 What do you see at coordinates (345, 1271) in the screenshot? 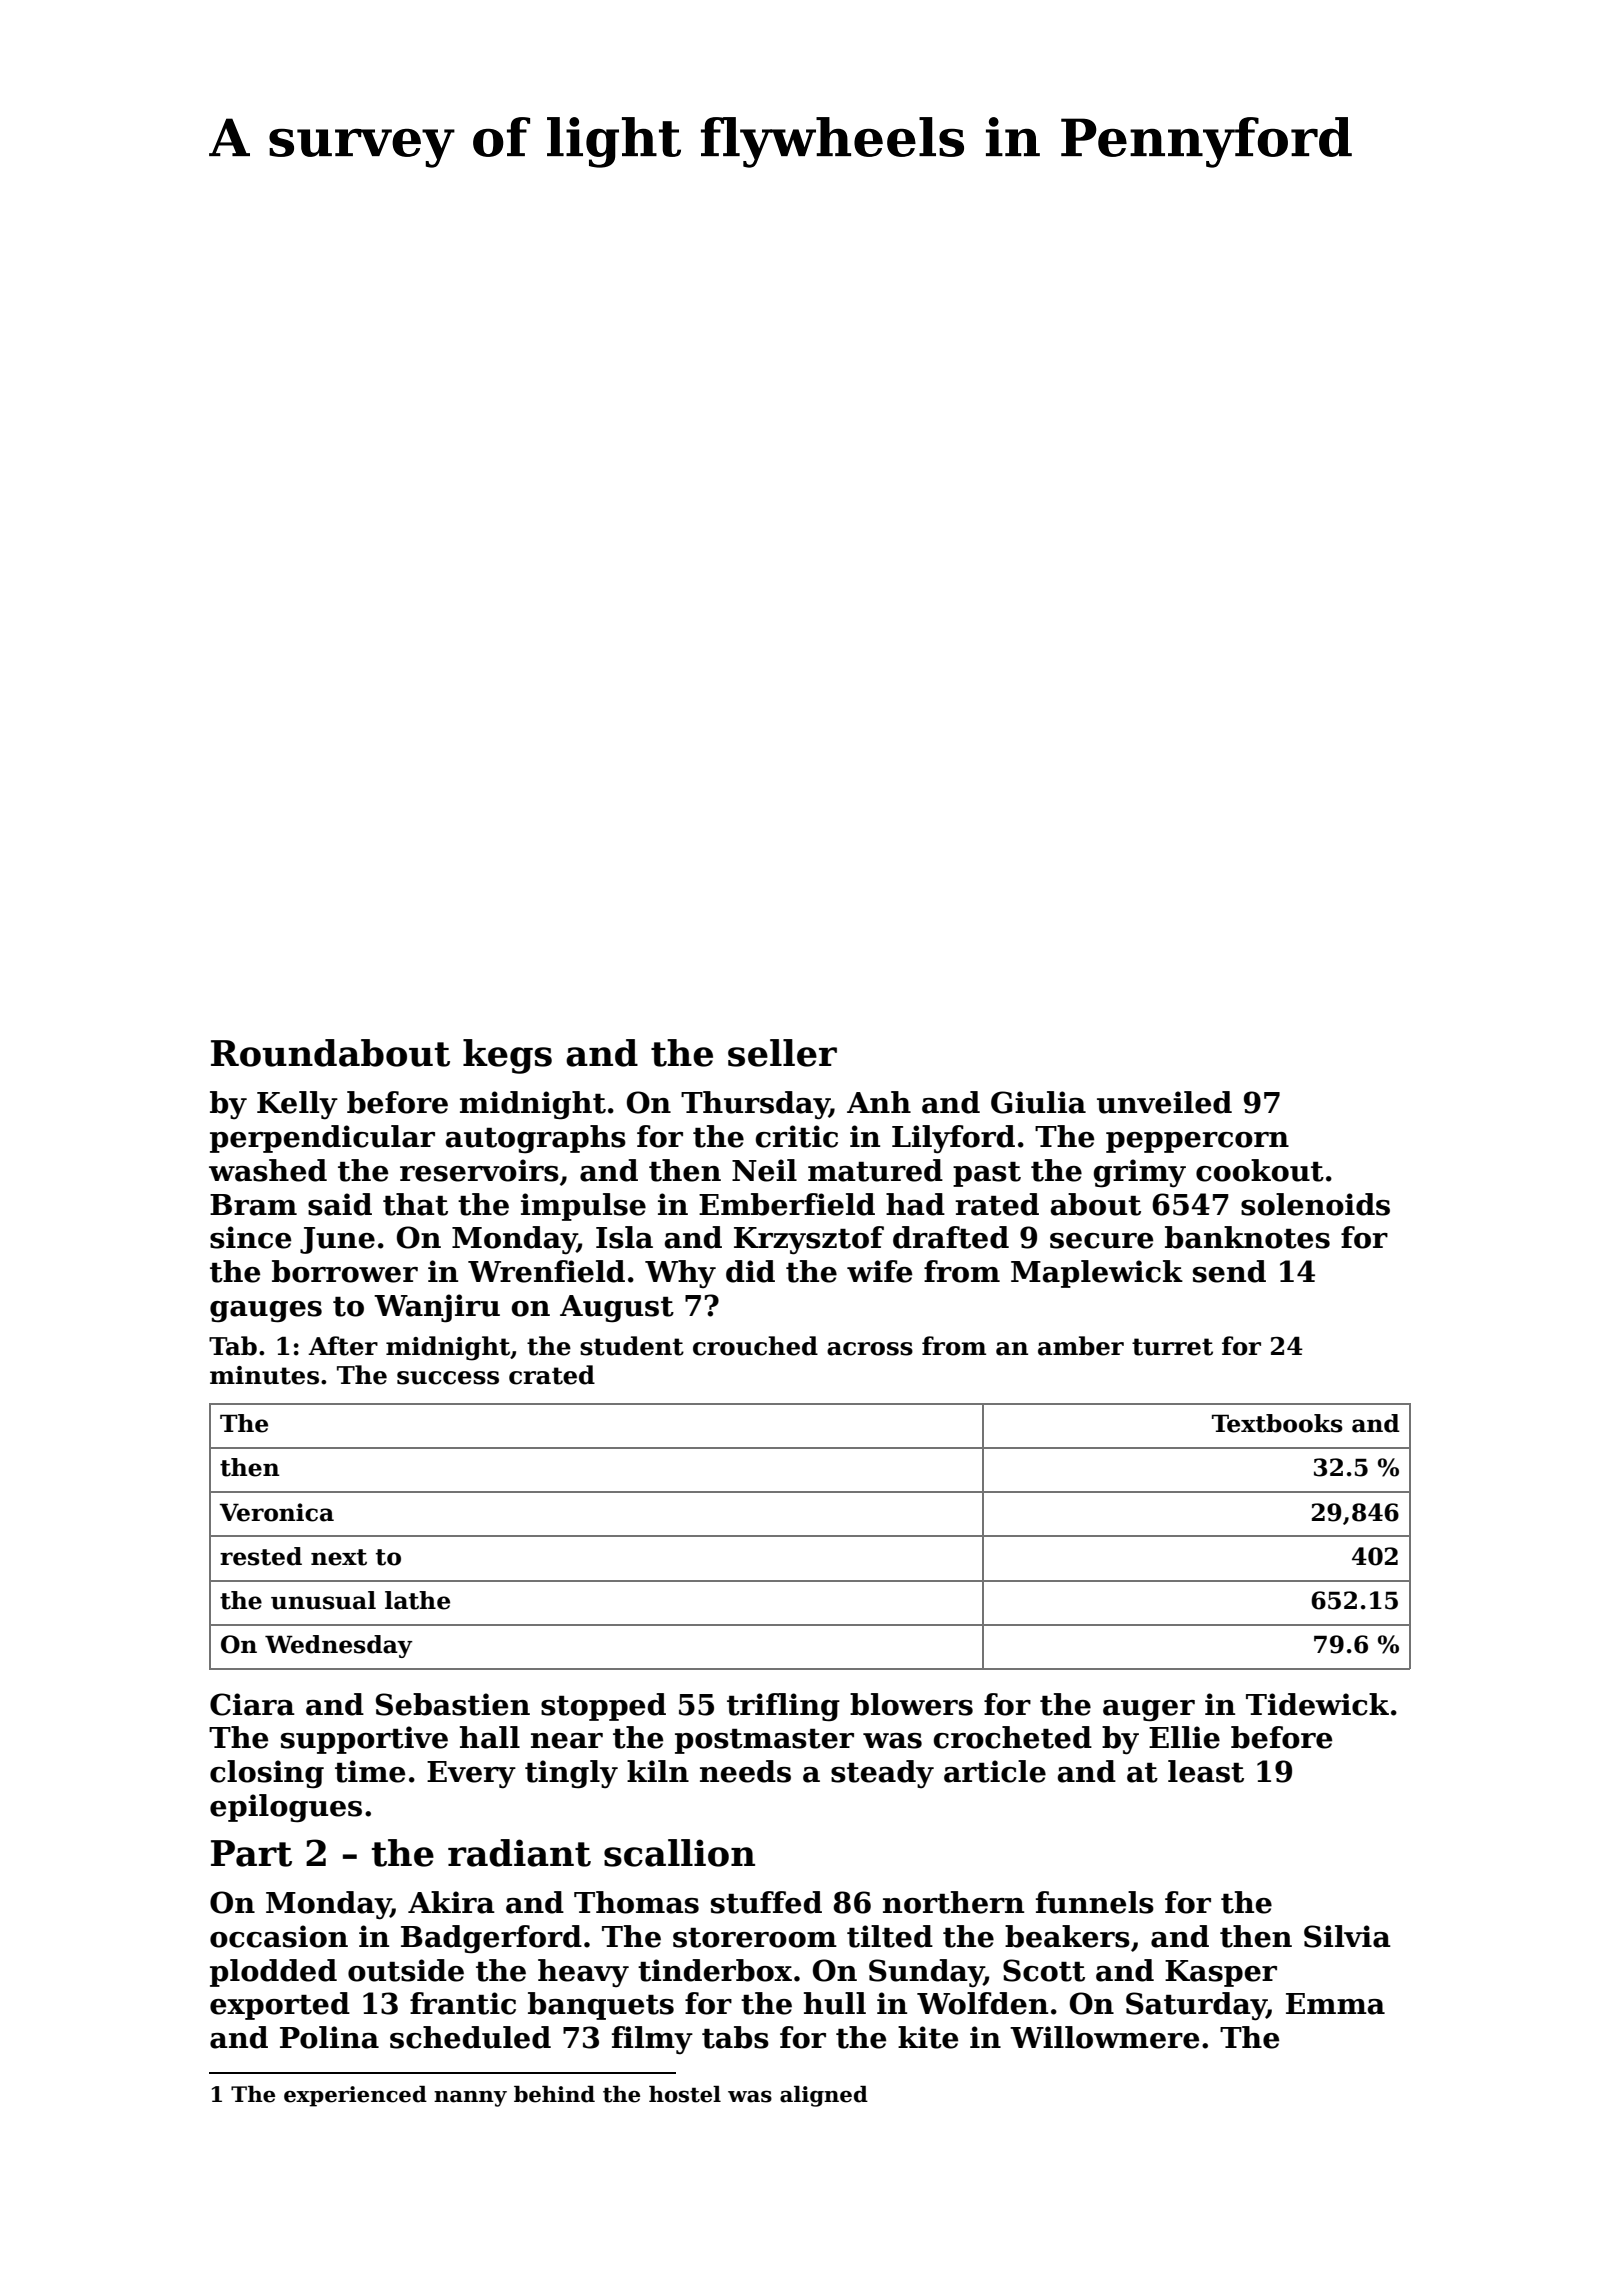
I see `borrower` at bounding box center [345, 1271].
